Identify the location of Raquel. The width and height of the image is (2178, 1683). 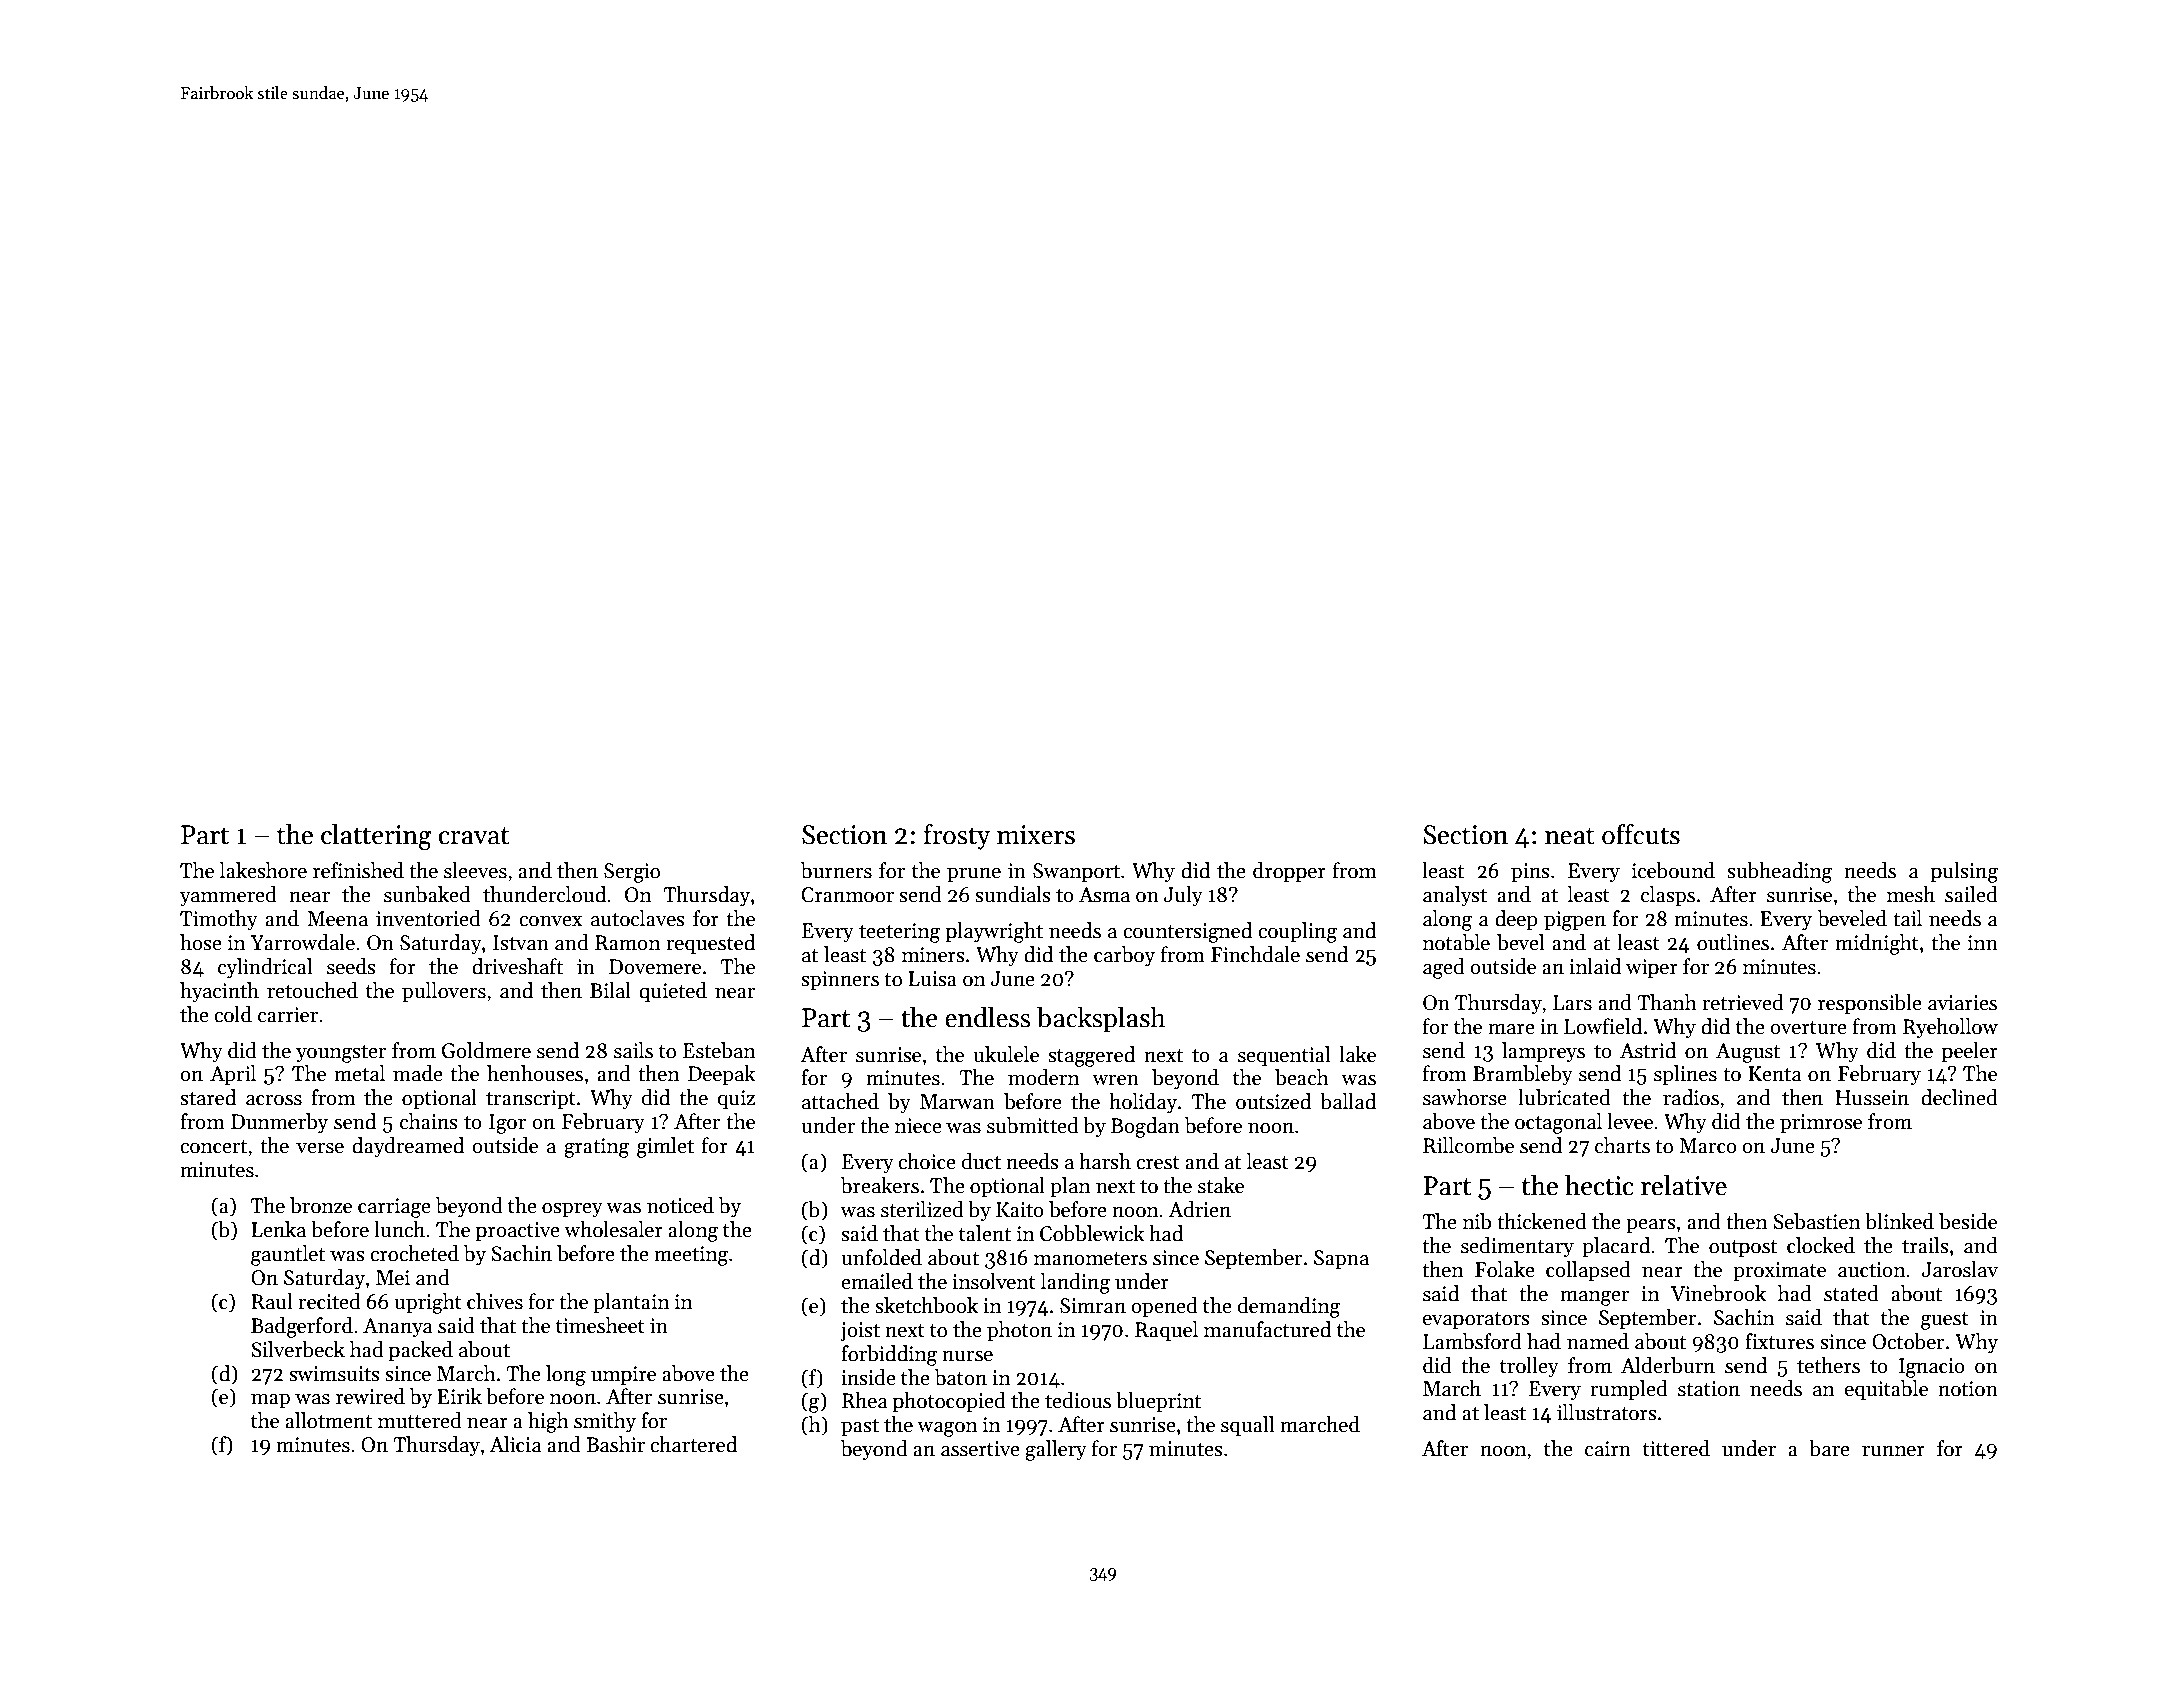
(1166, 1331).
